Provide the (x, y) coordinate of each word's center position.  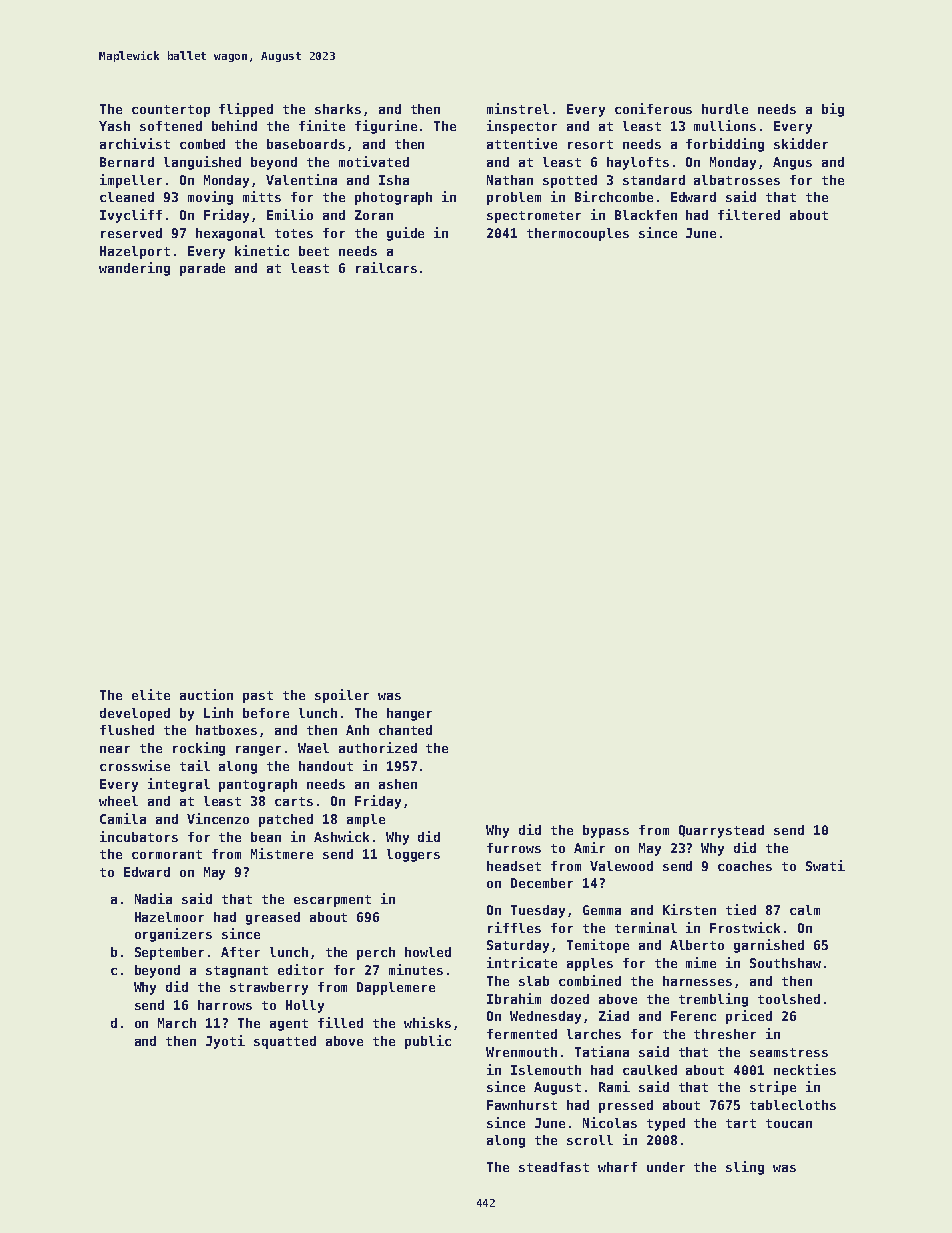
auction (206, 694)
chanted (405, 730)
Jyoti (225, 1042)
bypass (606, 831)
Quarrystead (721, 831)
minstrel (518, 108)
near (115, 749)
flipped (246, 110)
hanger (409, 714)
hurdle (725, 109)
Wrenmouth (521, 1052)
